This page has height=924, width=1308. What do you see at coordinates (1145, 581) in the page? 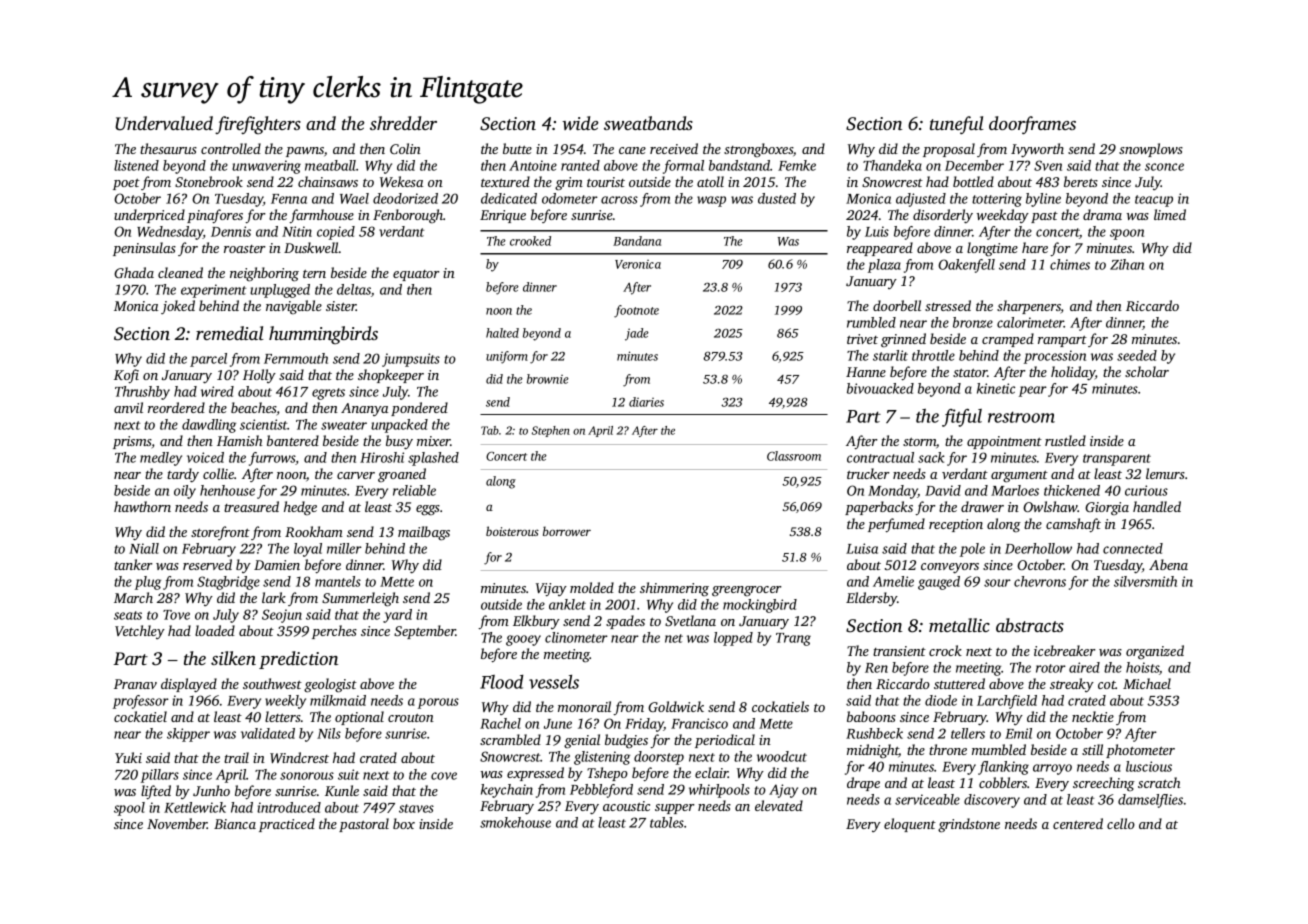
I see `silversmith` at bounding box center [1145, 581].
